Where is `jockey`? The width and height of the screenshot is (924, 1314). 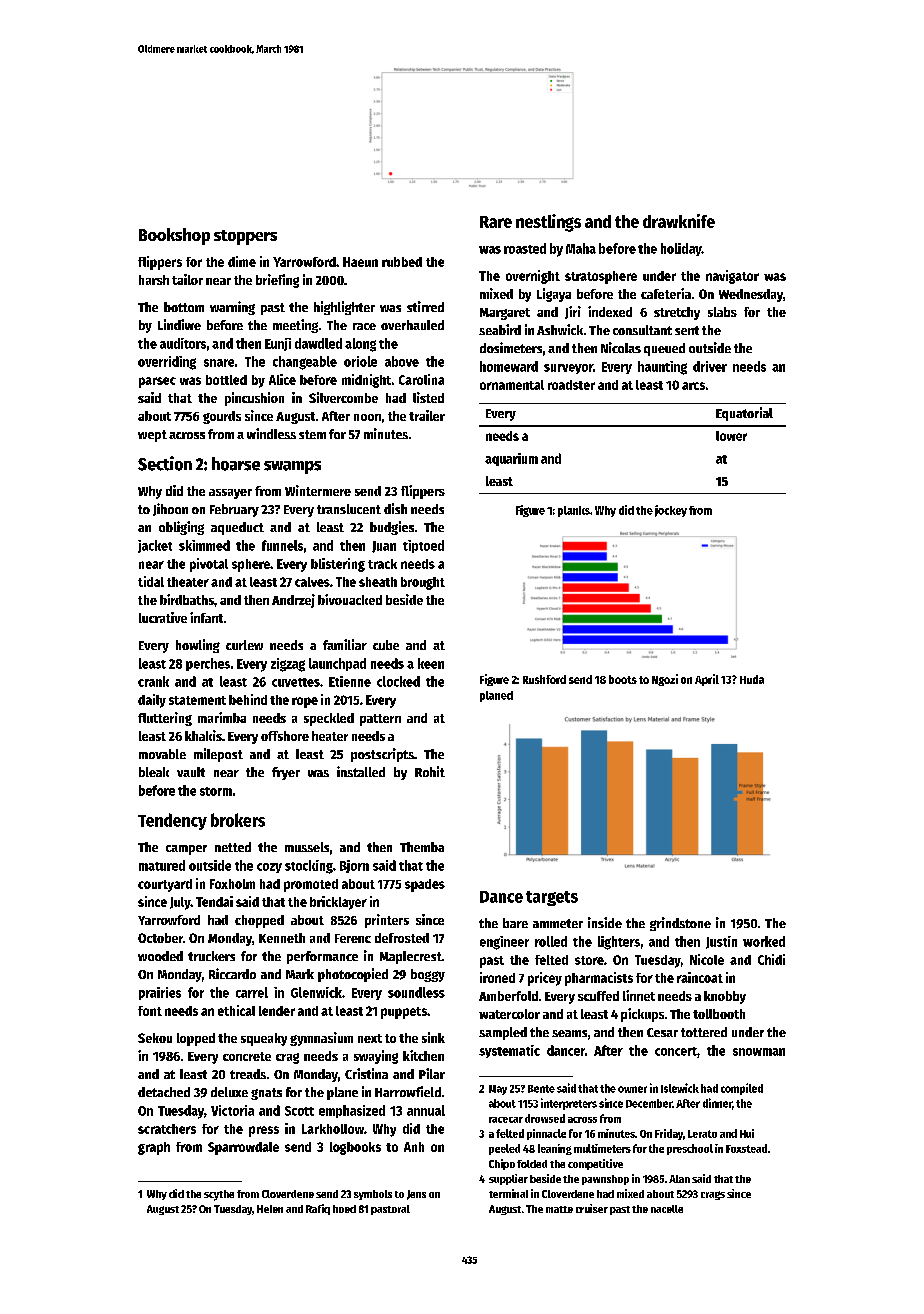 jockey is located at coordinates (671, 511).
